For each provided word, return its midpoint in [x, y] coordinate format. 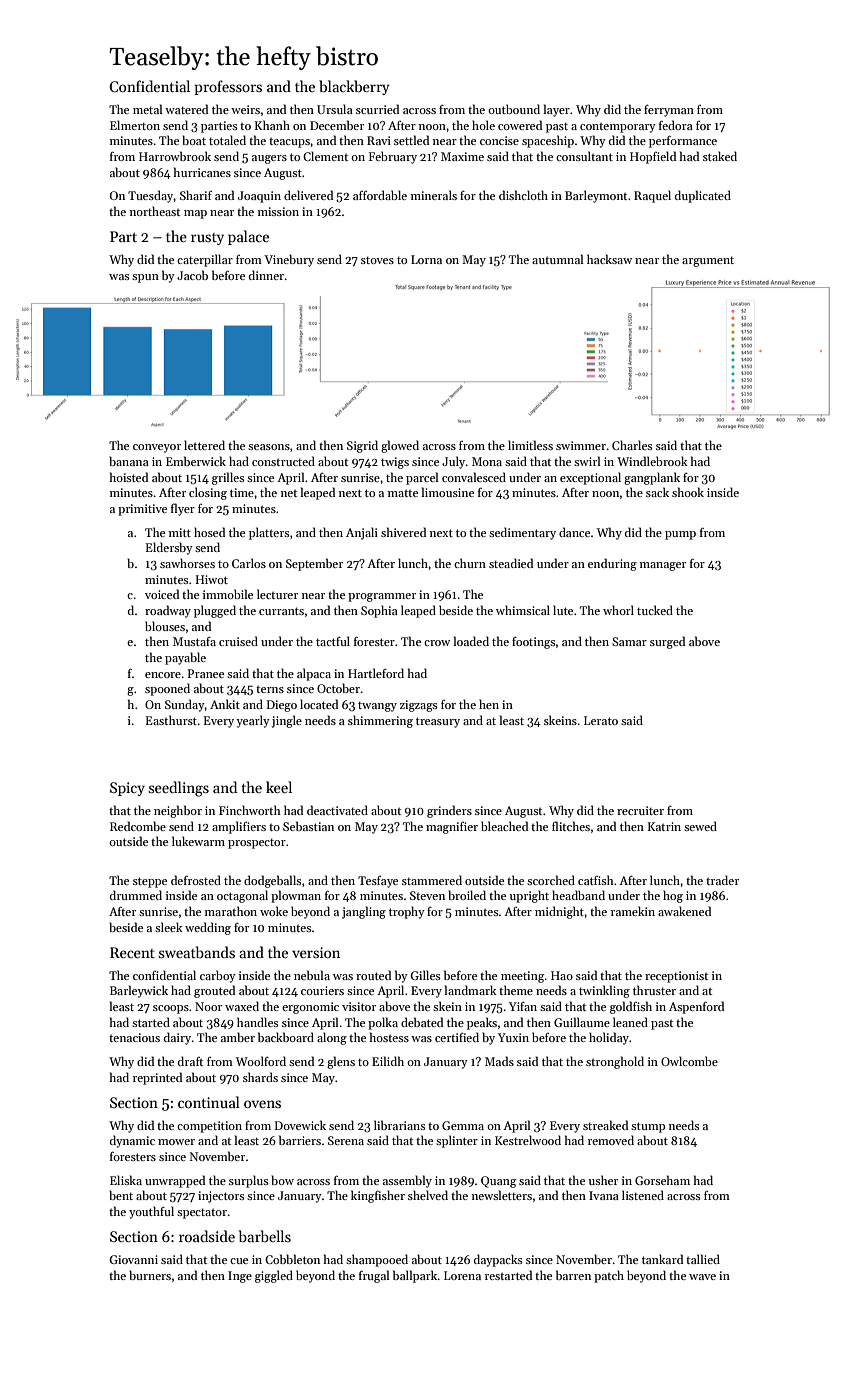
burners [150, 1275]
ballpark [415, 1276]
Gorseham [662, 1180]
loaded [471, 641]
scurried [377, 109]
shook [688, 492]
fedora [676, 125]
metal [147, 109]
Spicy [127, 789]
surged [667, 642]
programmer [382, 597]
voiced [162, 594]
